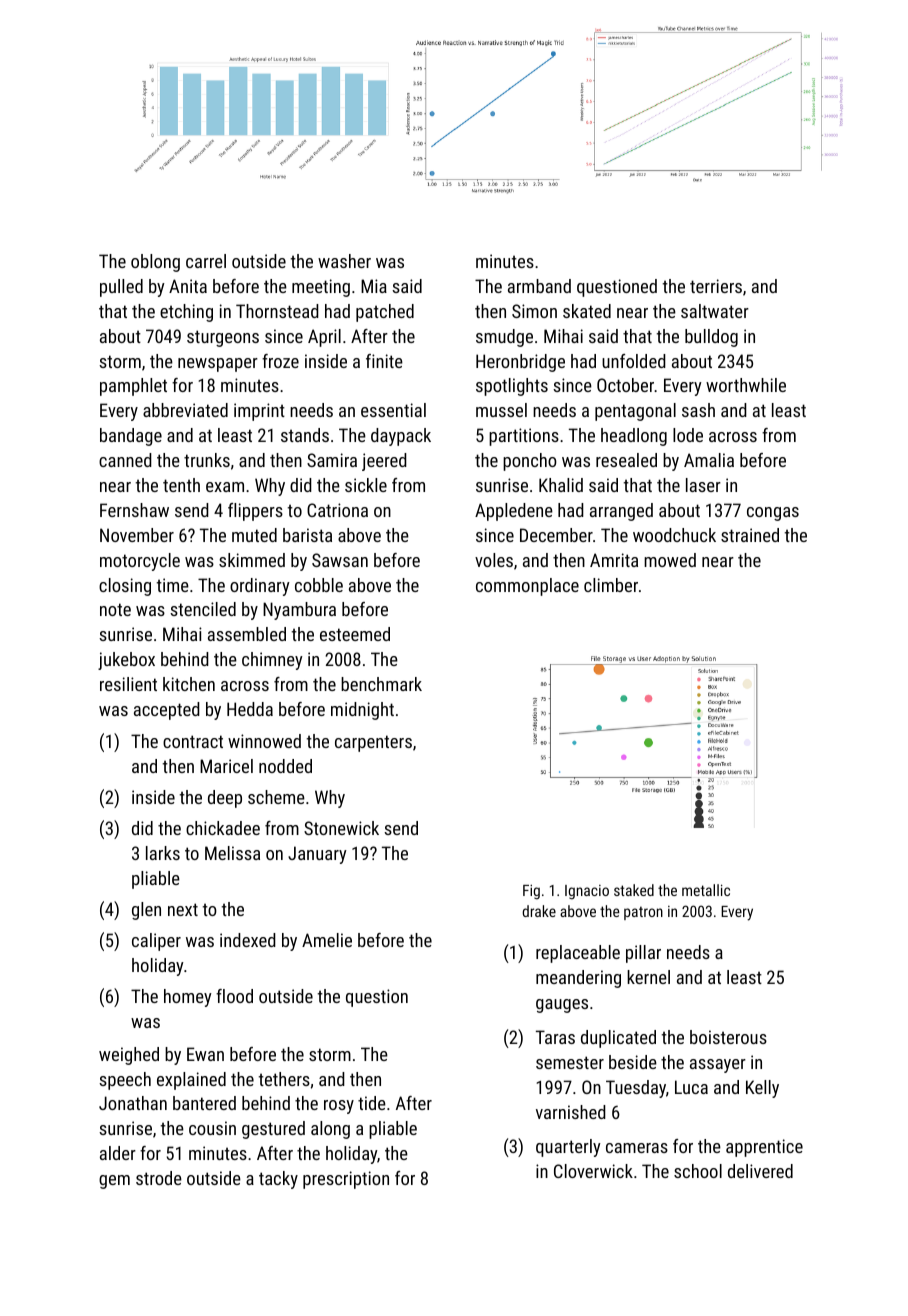  I want to click on climber, so click(611, 585).
